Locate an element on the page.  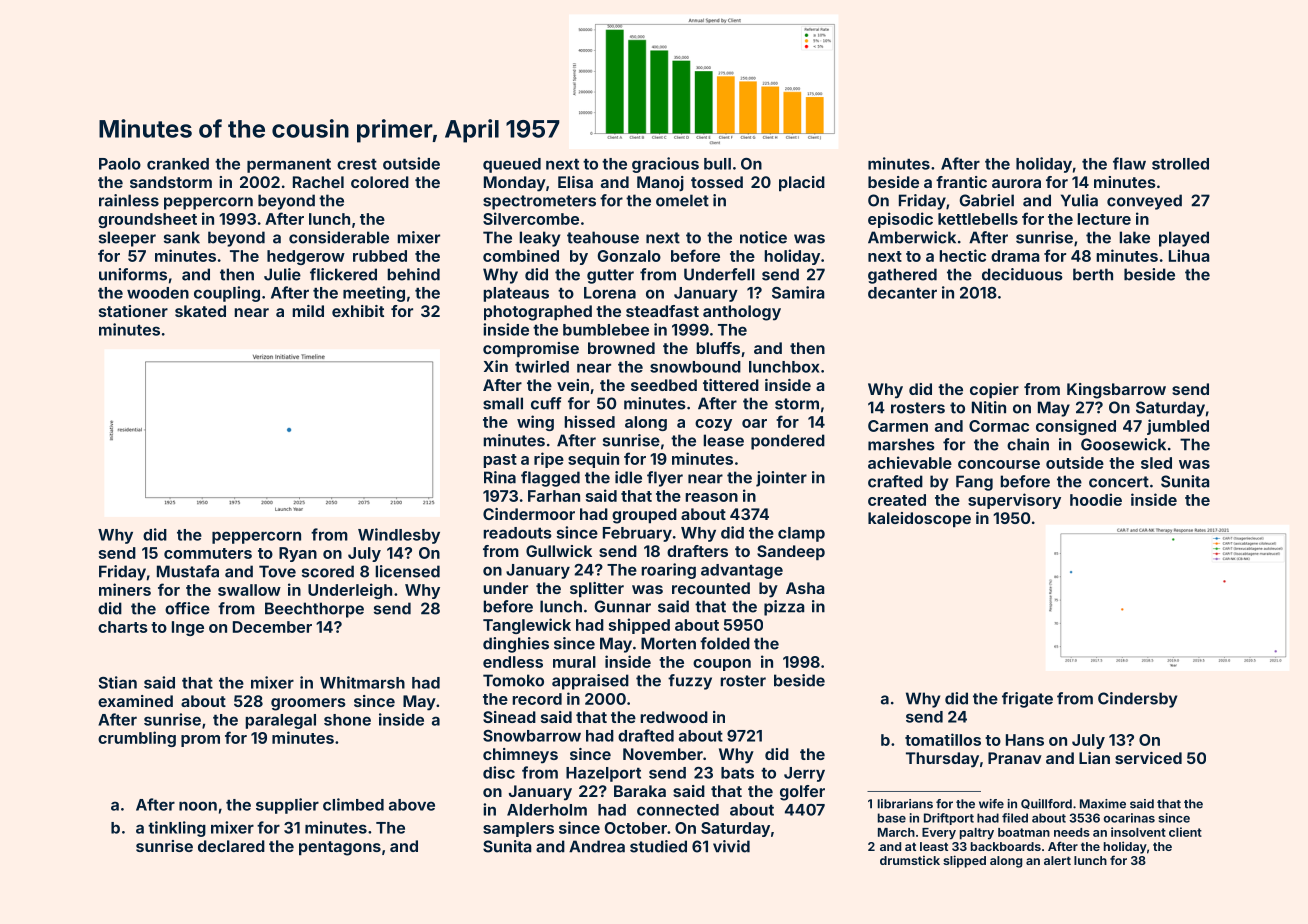
Xin is located at coordinates (496, 366).
